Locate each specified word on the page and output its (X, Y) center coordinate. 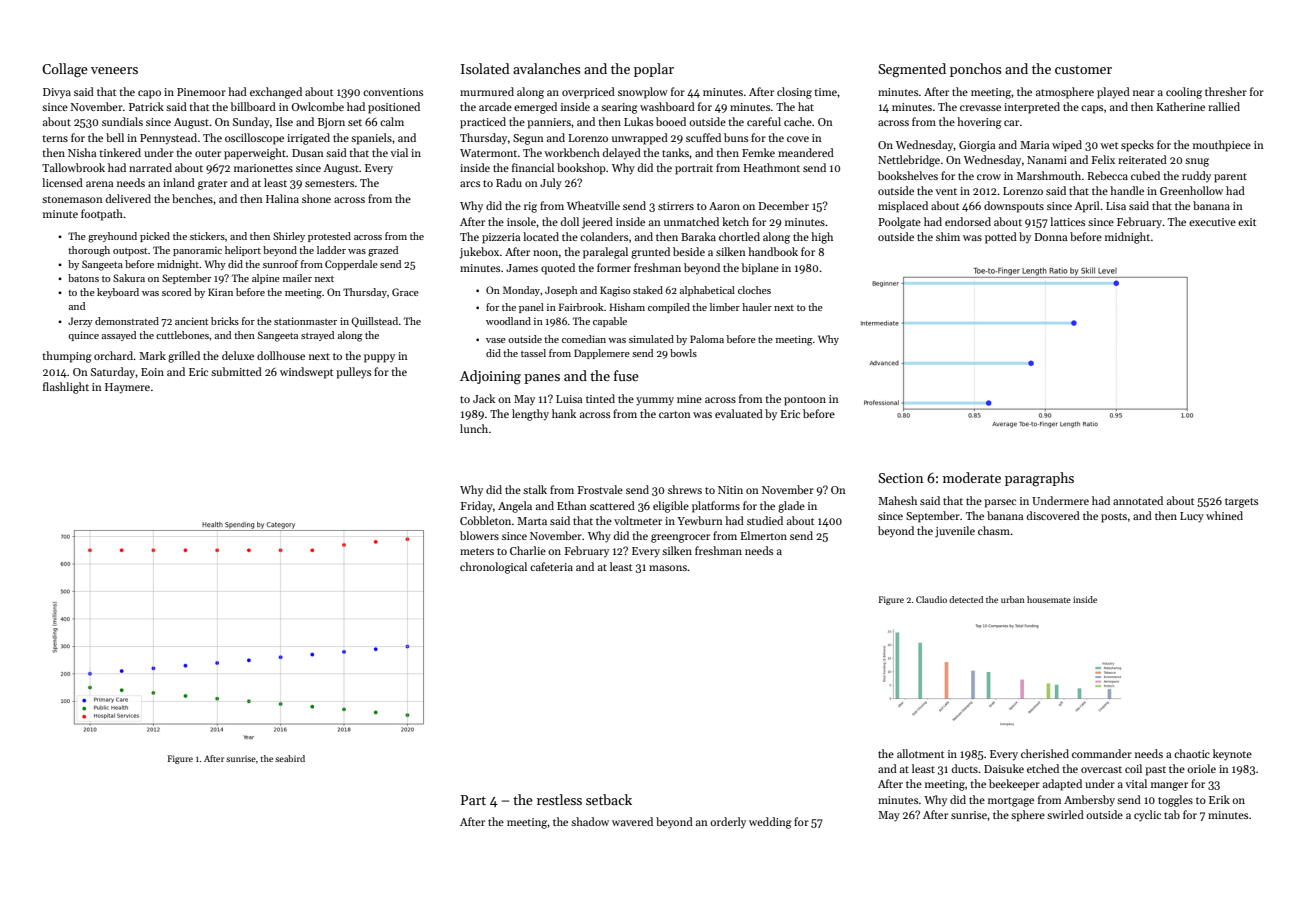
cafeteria (551, 566)
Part (473, 800)
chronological (493, 568)
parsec (1000, 503)
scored (176, 292)
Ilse (284, 121)
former (614, 267)
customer (1083, 69)
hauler (757, 307)
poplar (654, 70)
